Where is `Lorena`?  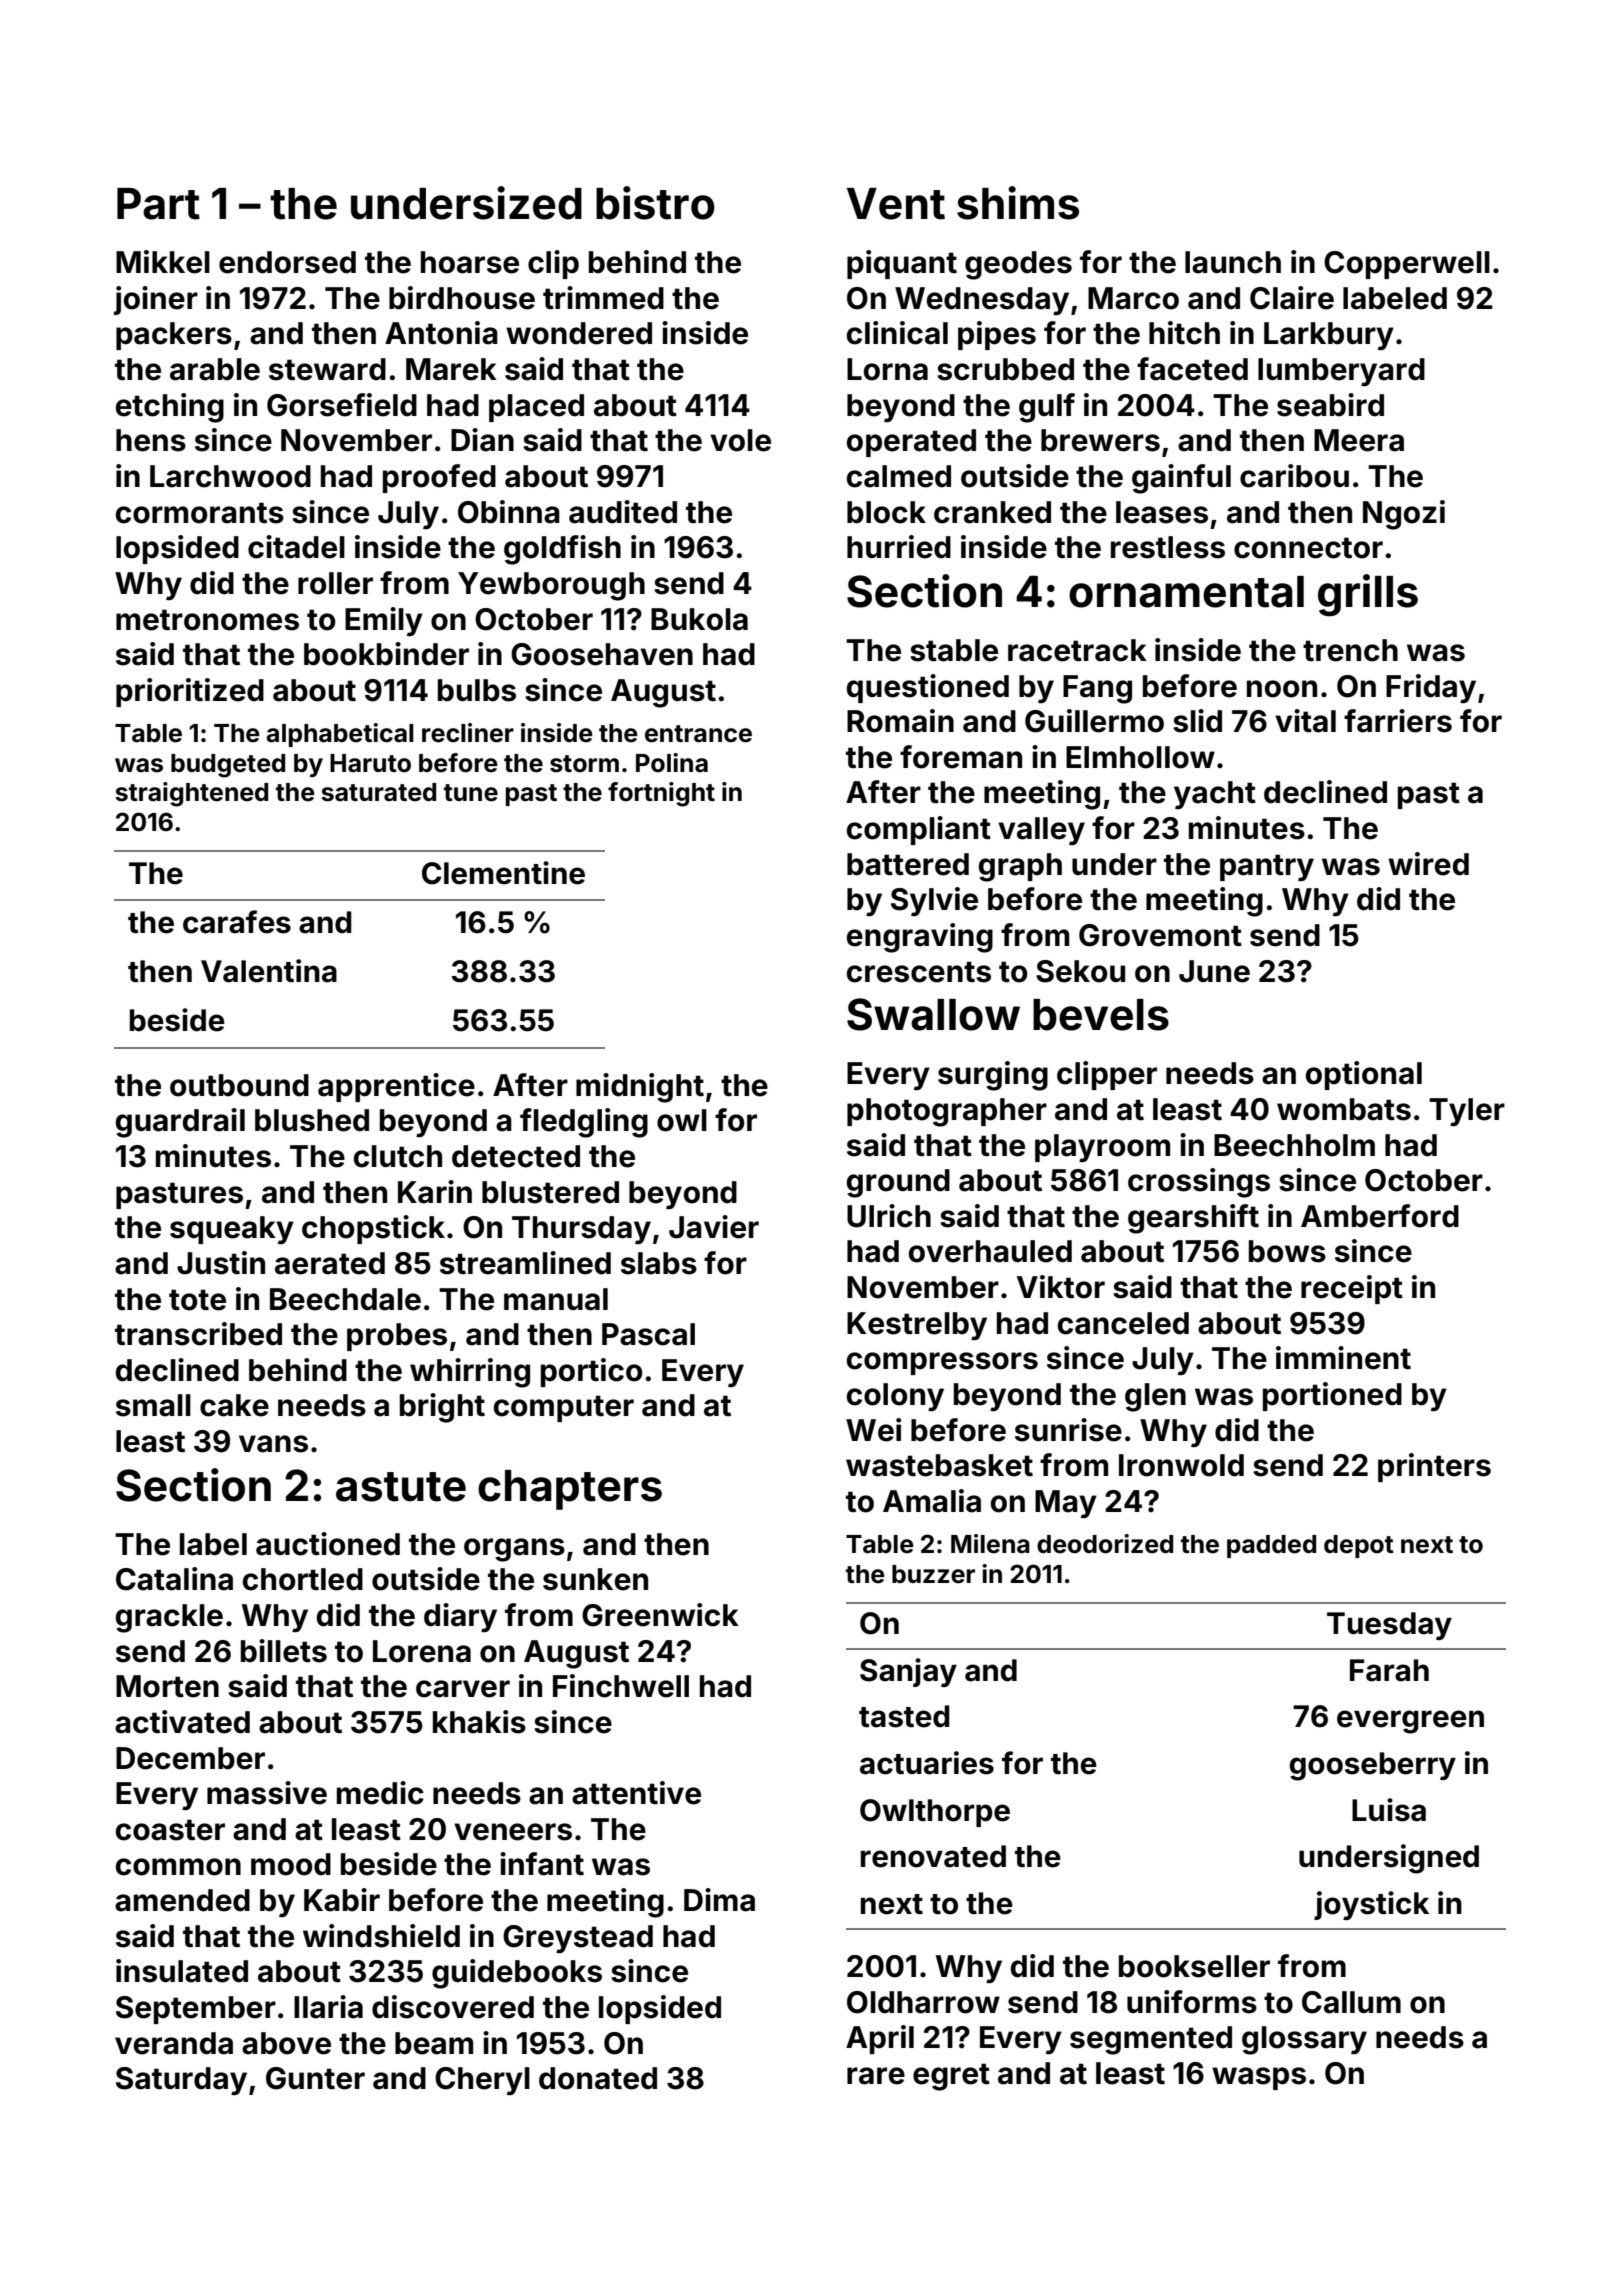 Lorena is located at coordinates (422, 1651).
